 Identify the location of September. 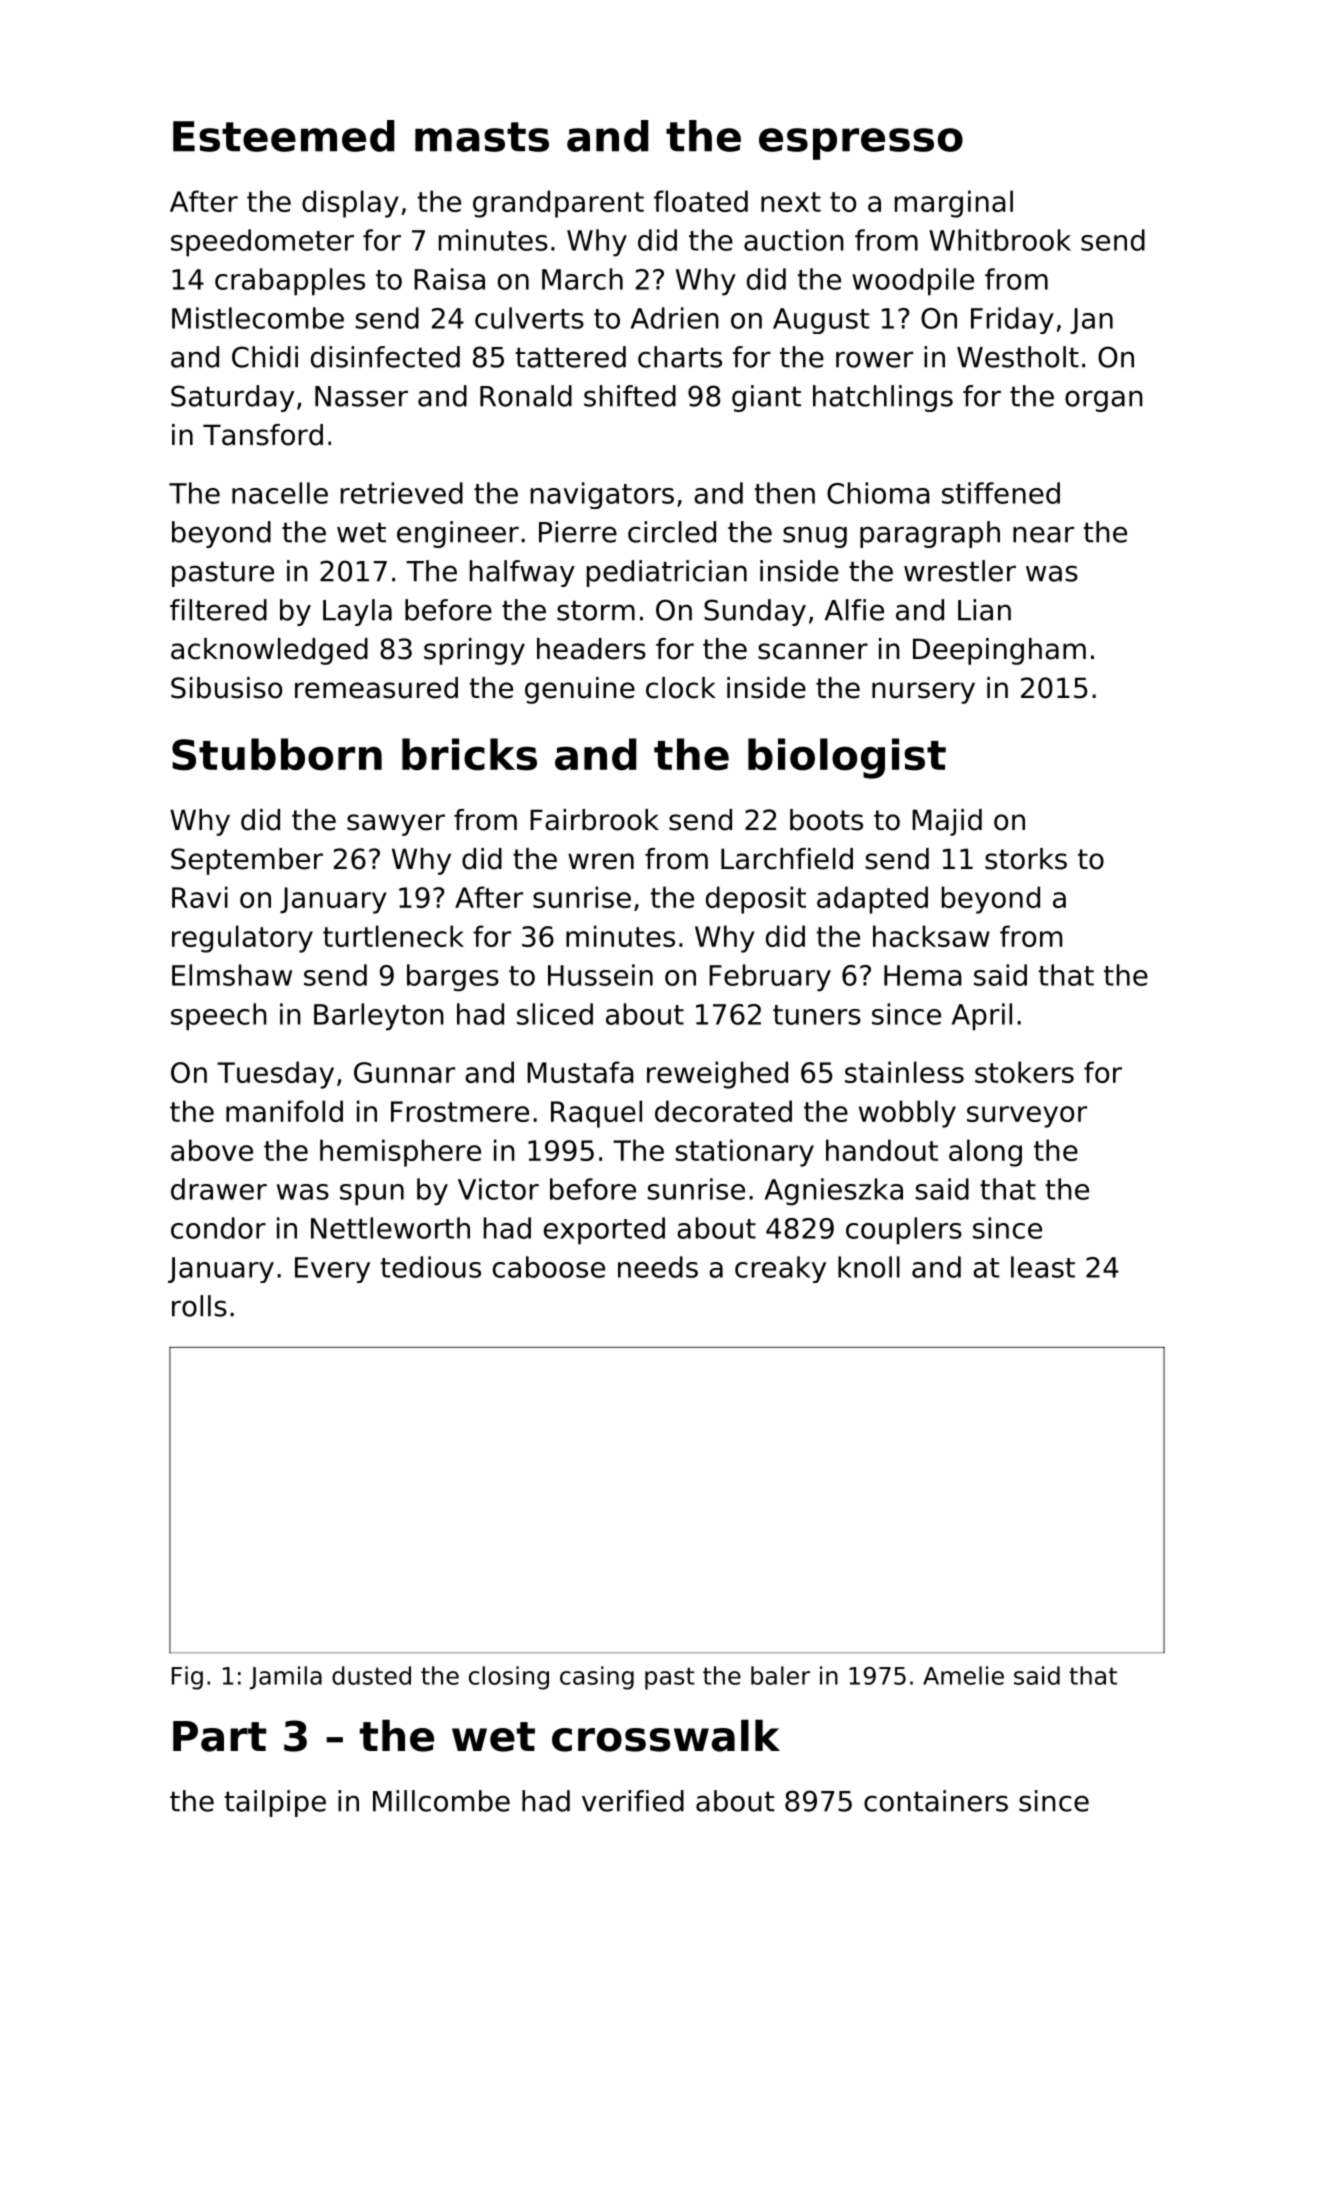
(247, 861).
